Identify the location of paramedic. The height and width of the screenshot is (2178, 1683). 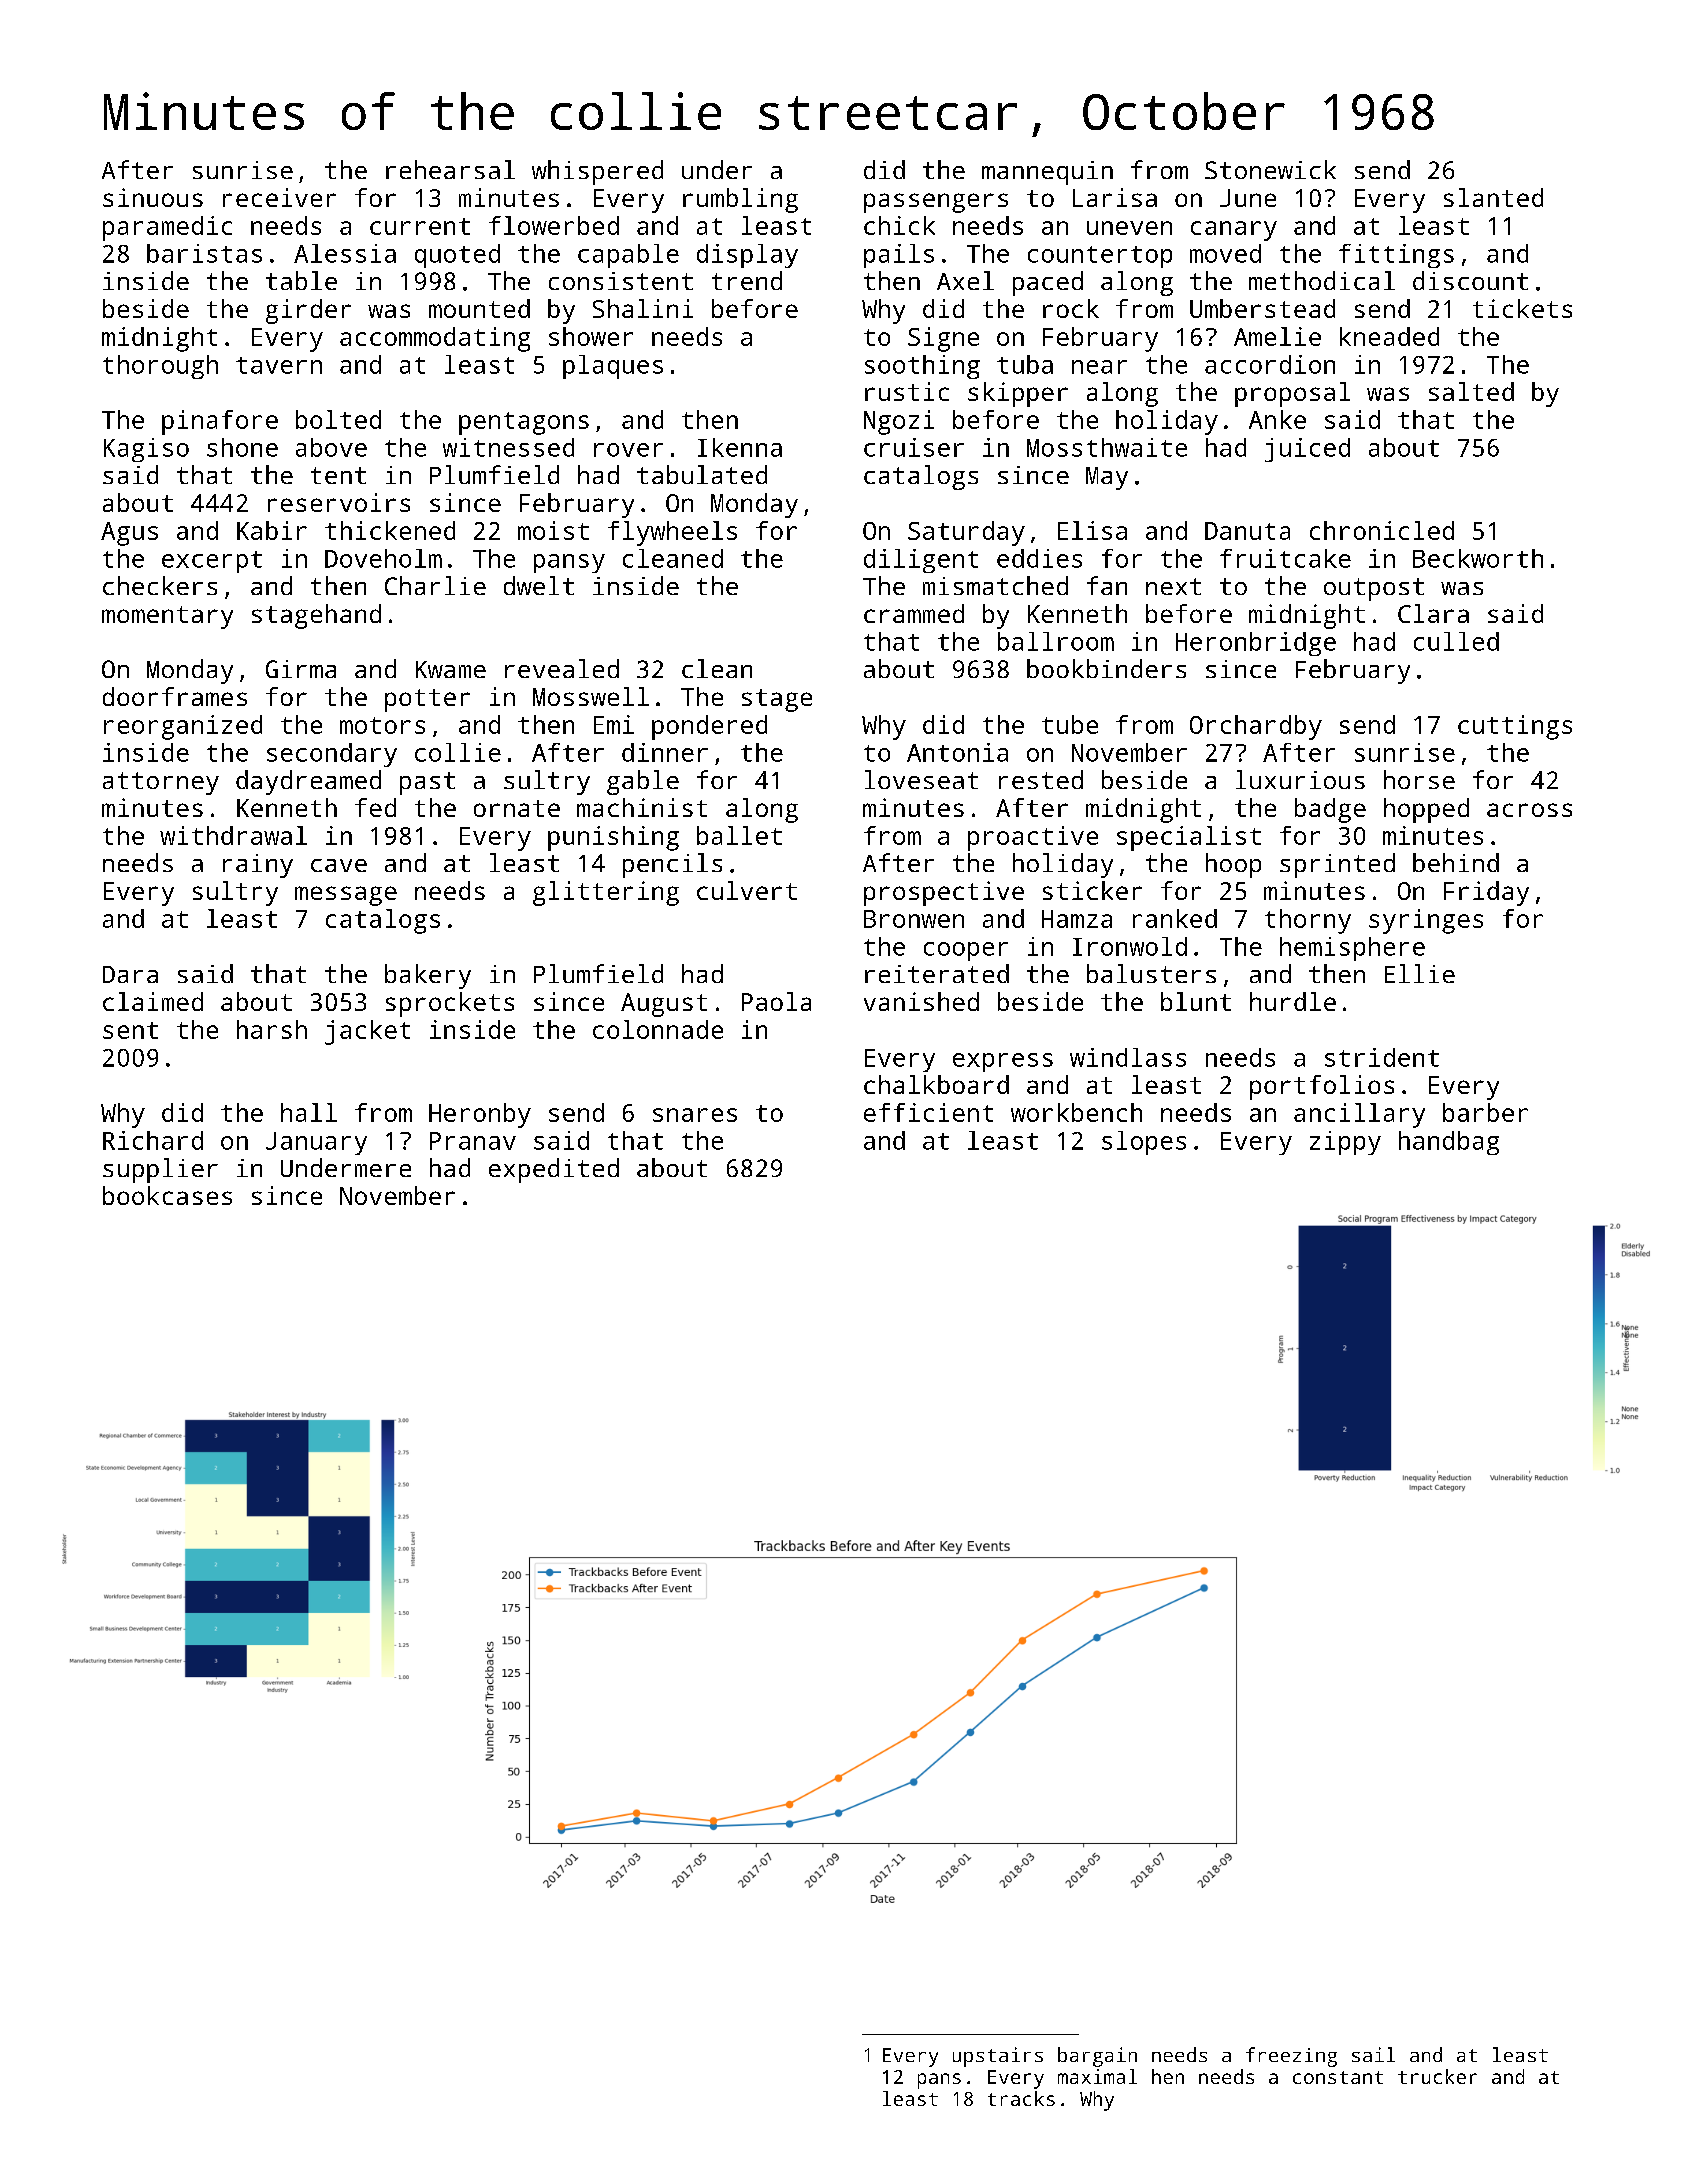
(167, 228).
